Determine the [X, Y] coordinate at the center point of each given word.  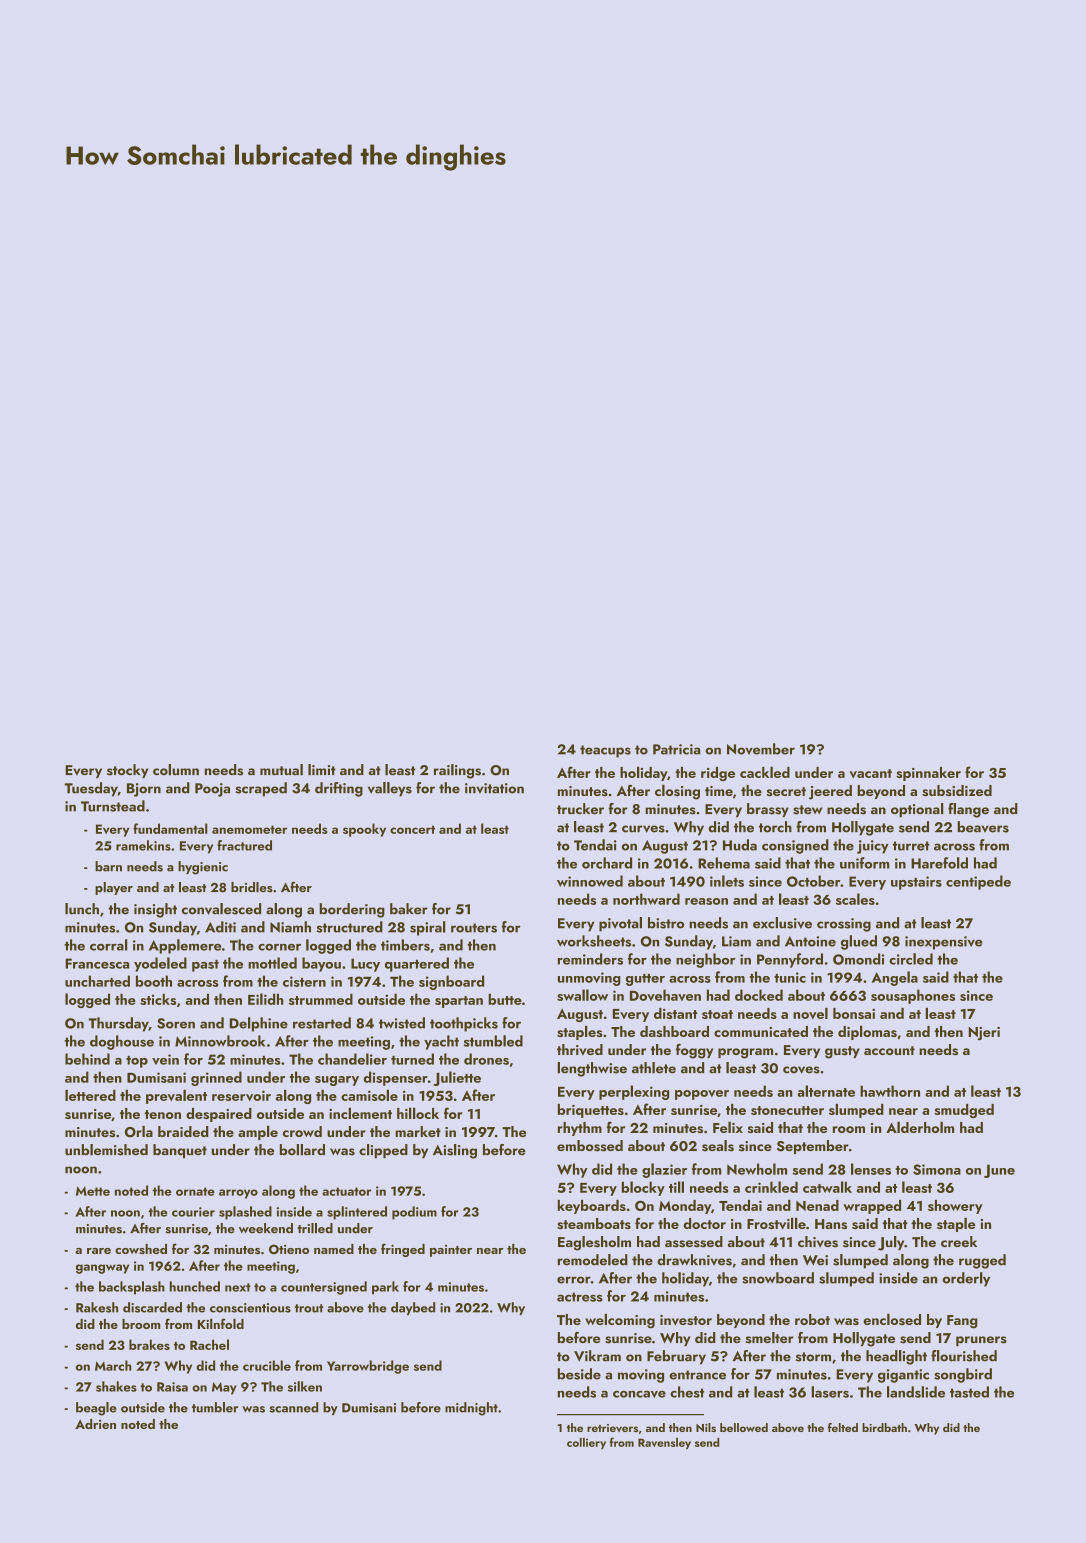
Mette [93, 1191]
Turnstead [113, 806]
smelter [770, 1338]
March [113, 1365]
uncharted [97, 981]
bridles [252, 887]
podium [414, 1213]
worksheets [594, 941]
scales [855, 899]
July [891, 1243]
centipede [978, 882]
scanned [293, 1407]
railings [457, 771]
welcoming [620, 1321]
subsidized [957, 790]
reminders [590, 959]
